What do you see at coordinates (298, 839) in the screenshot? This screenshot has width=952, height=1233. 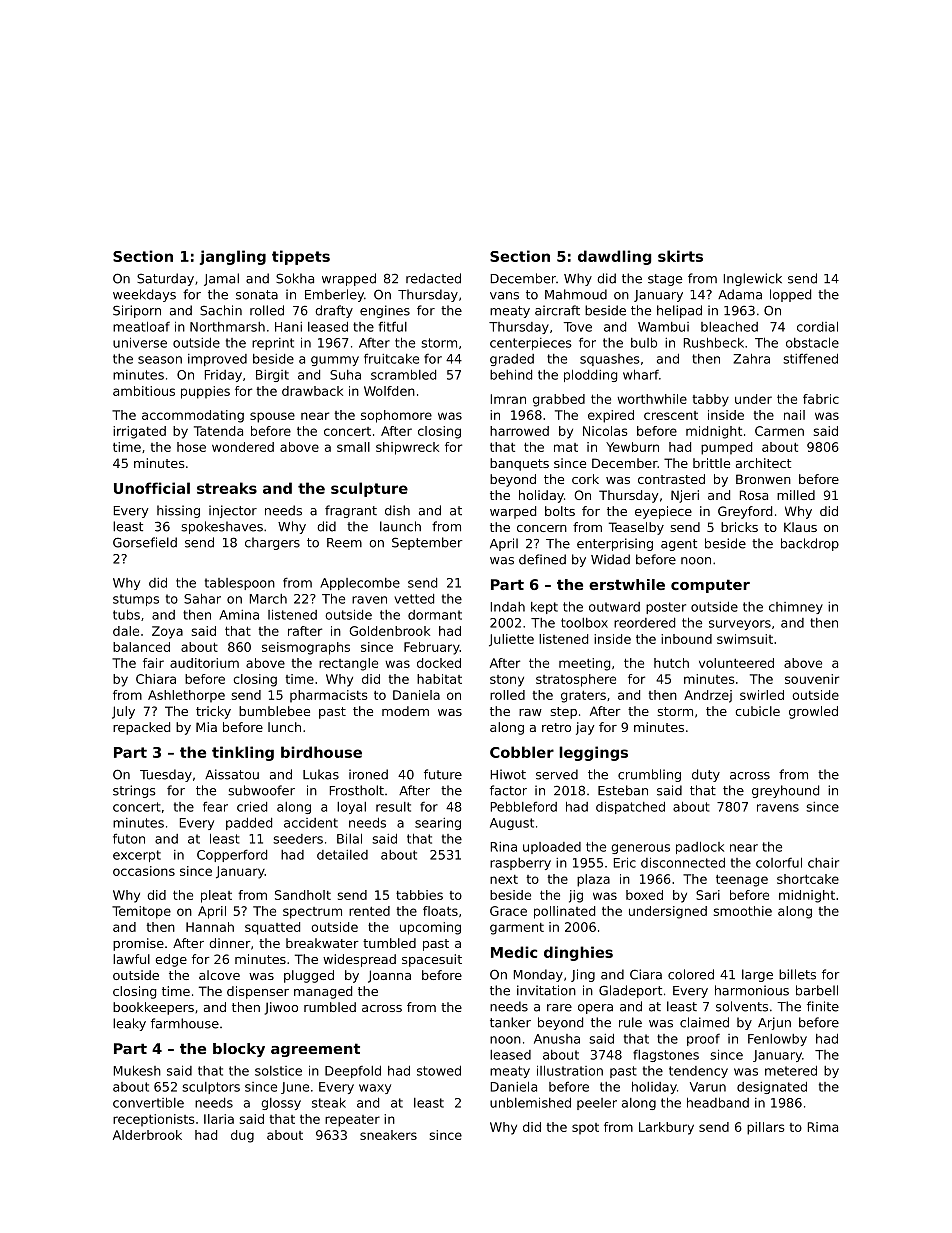 I see `seeders` at bounding box center [298, 839].
